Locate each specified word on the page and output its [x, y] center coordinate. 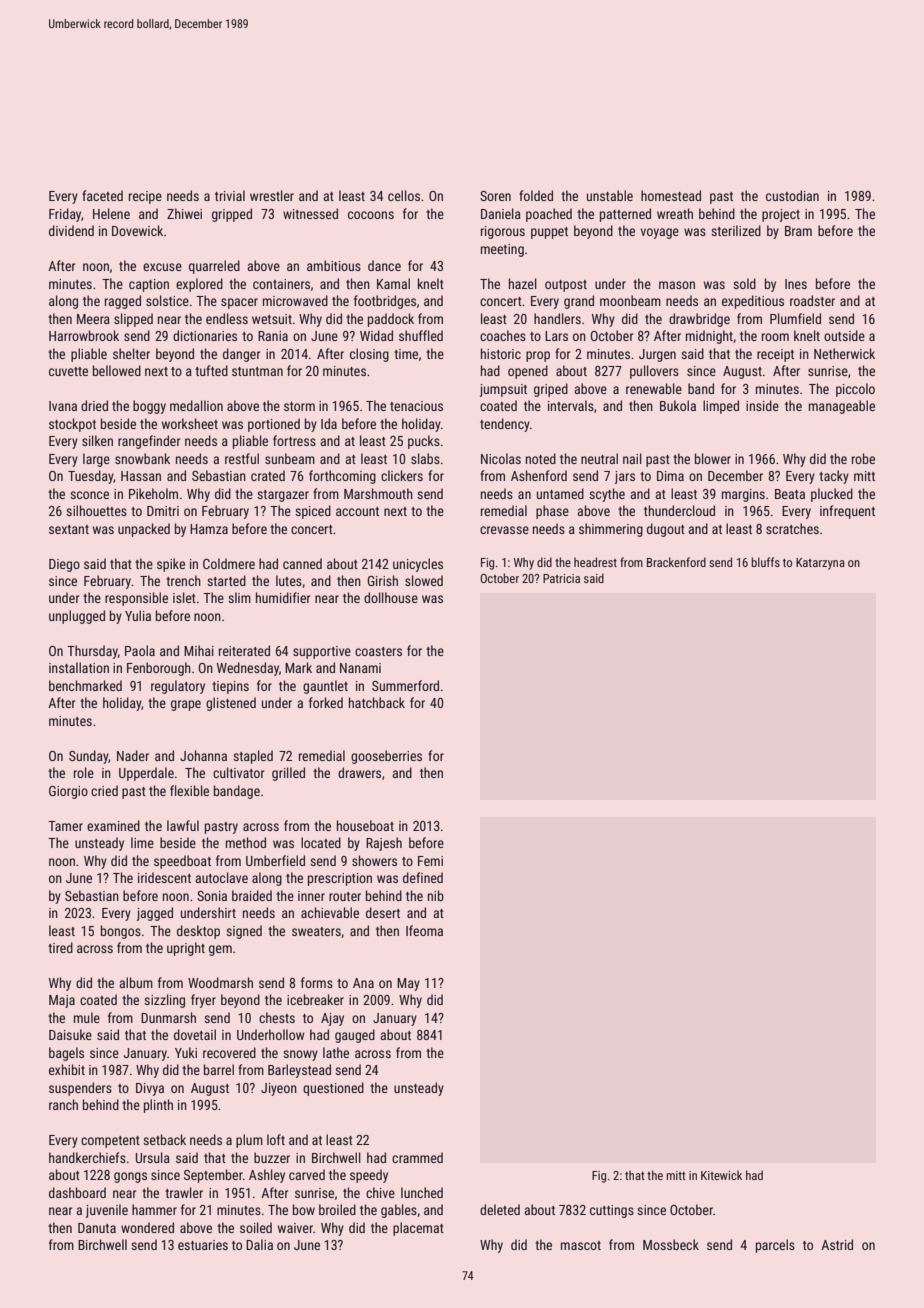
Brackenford [676, 562]
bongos [121, 932]
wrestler [272, 195]
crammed [417, 1157]
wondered [147, 1227]
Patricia [561, 578]
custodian [792, 195]
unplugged [77, 617]
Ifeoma [424, 930]
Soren [495, 196]
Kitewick [721, 1175]
